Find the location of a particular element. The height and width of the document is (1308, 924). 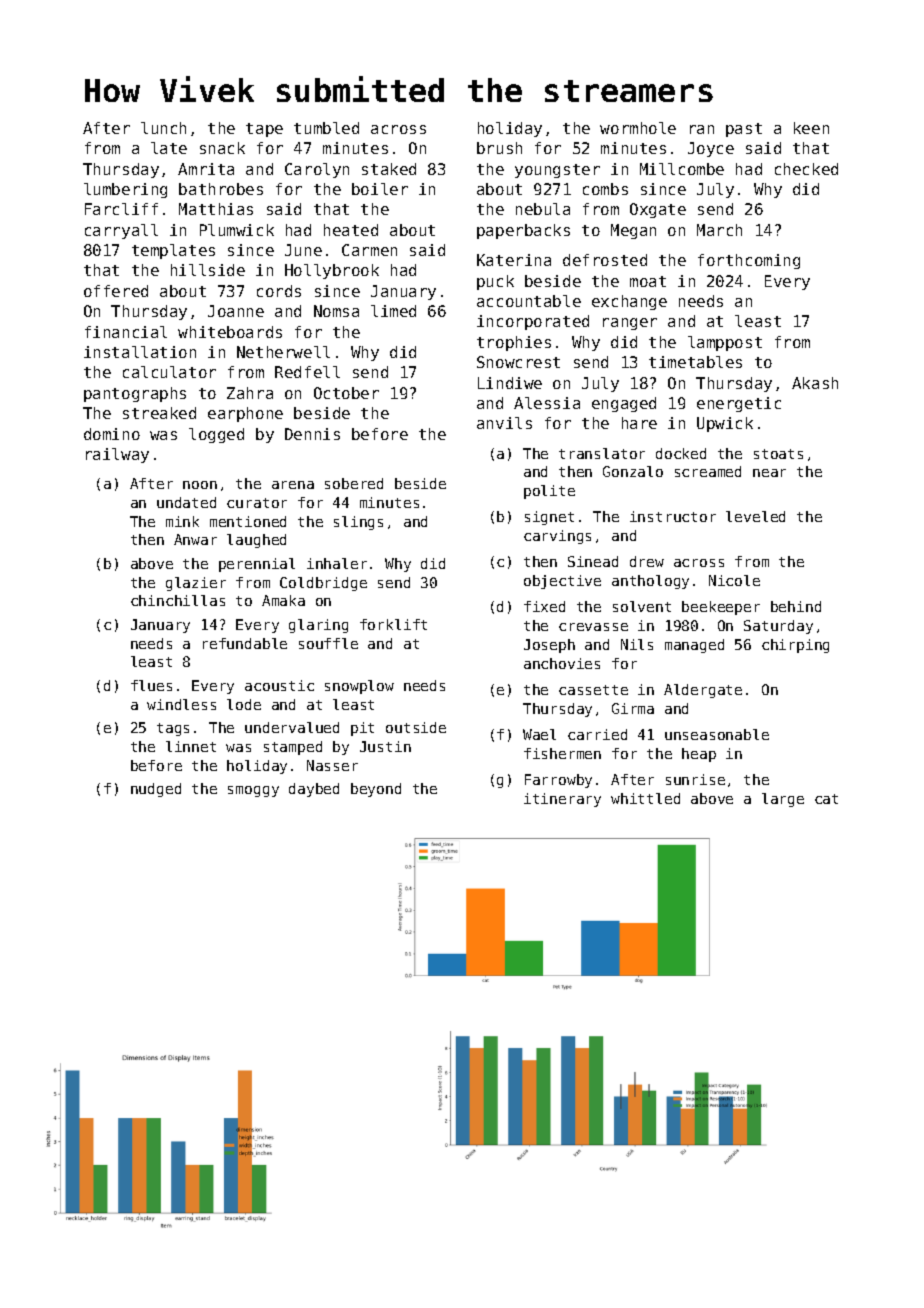

Coldbridge is located at coordinates (323, 584).
